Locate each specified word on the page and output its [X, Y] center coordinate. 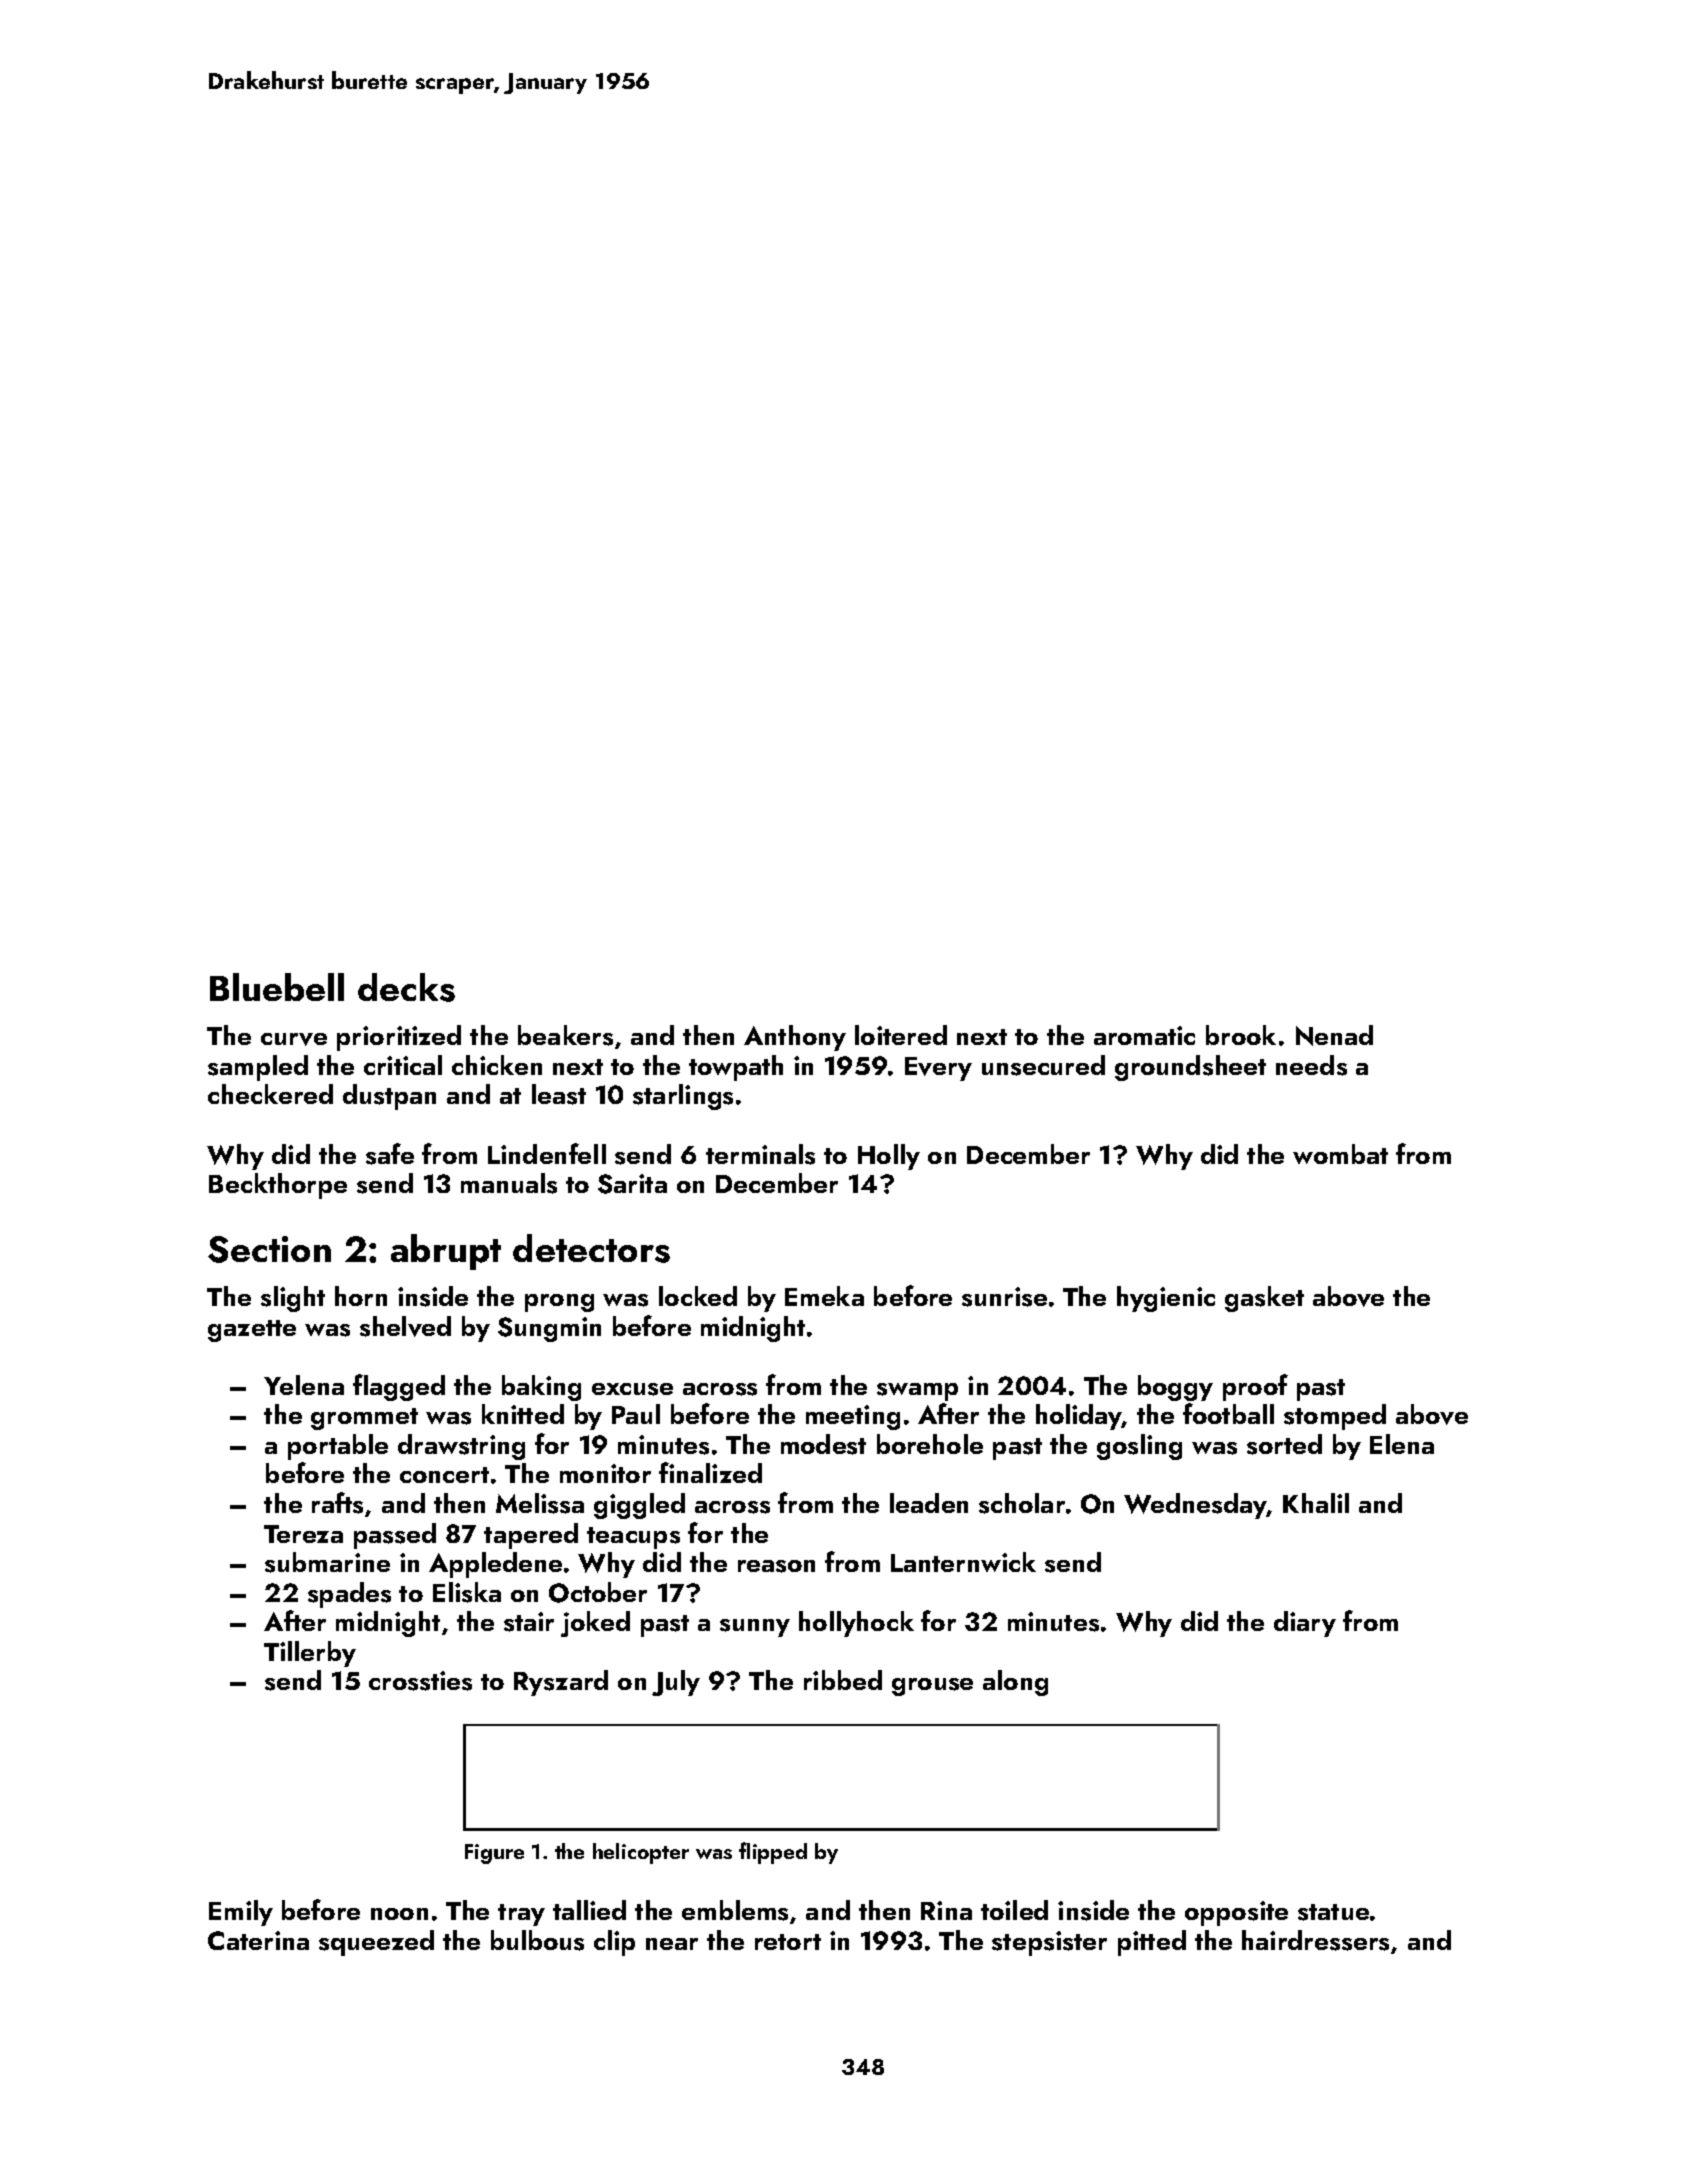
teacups [633, 1538]
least [559, 1094]
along [1015, 1683]
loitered [901, 1035]
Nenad [1334, 1035]
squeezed [376, 1943]
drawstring [461, 1447]
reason [776, 1566]
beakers [565, 1035]
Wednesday [1195, 1506]
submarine [327, 1562]
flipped [773, 1853]
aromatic [1144, 1035]
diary [1305, 1624]
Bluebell [277, 987]
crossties [420, 1681]
